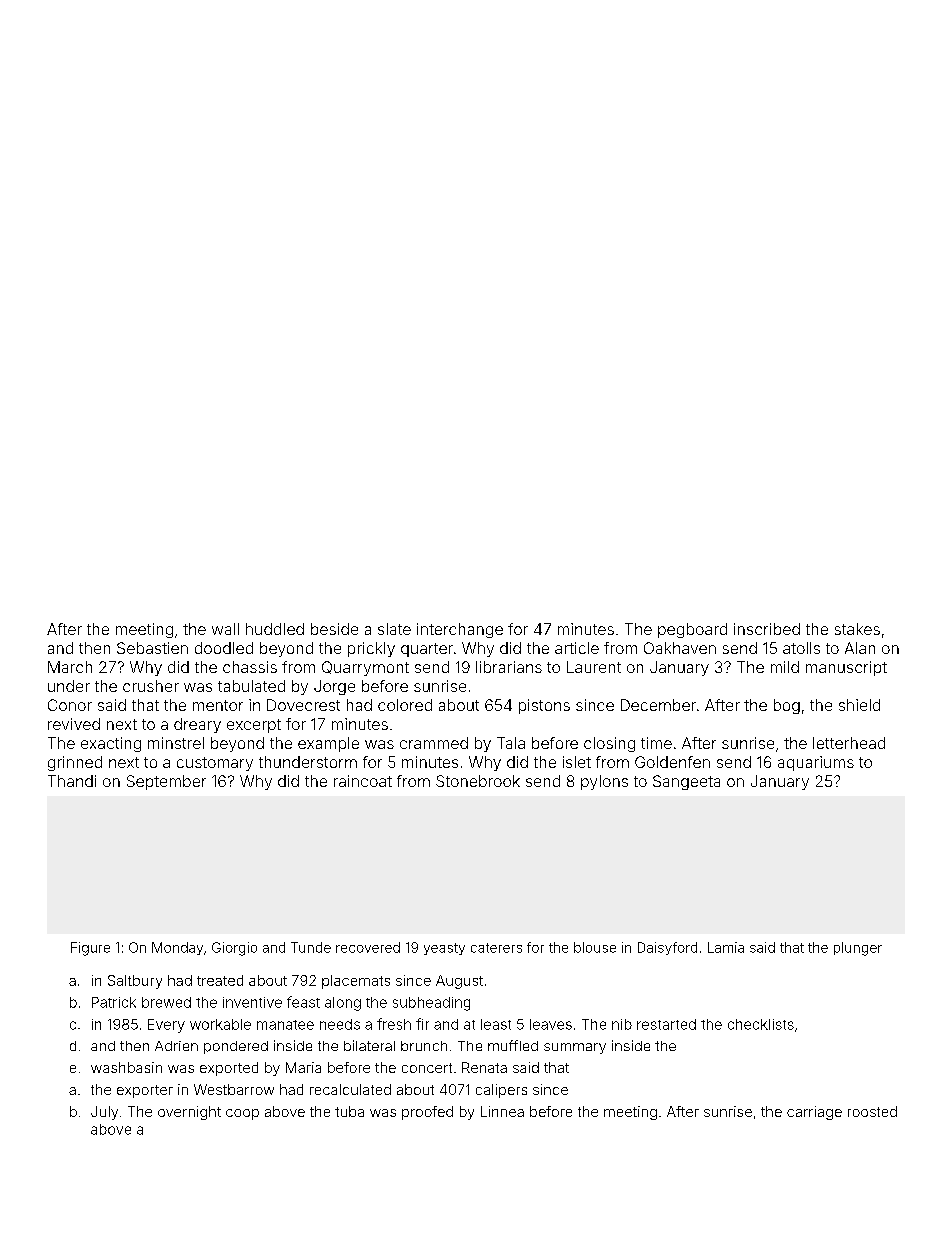 Image resolution: width=952 pixels, height=1233 pixels. What do you see at coordinates (460, 630) in the document?
I see `interchange` at bounding box center [460, 630].
